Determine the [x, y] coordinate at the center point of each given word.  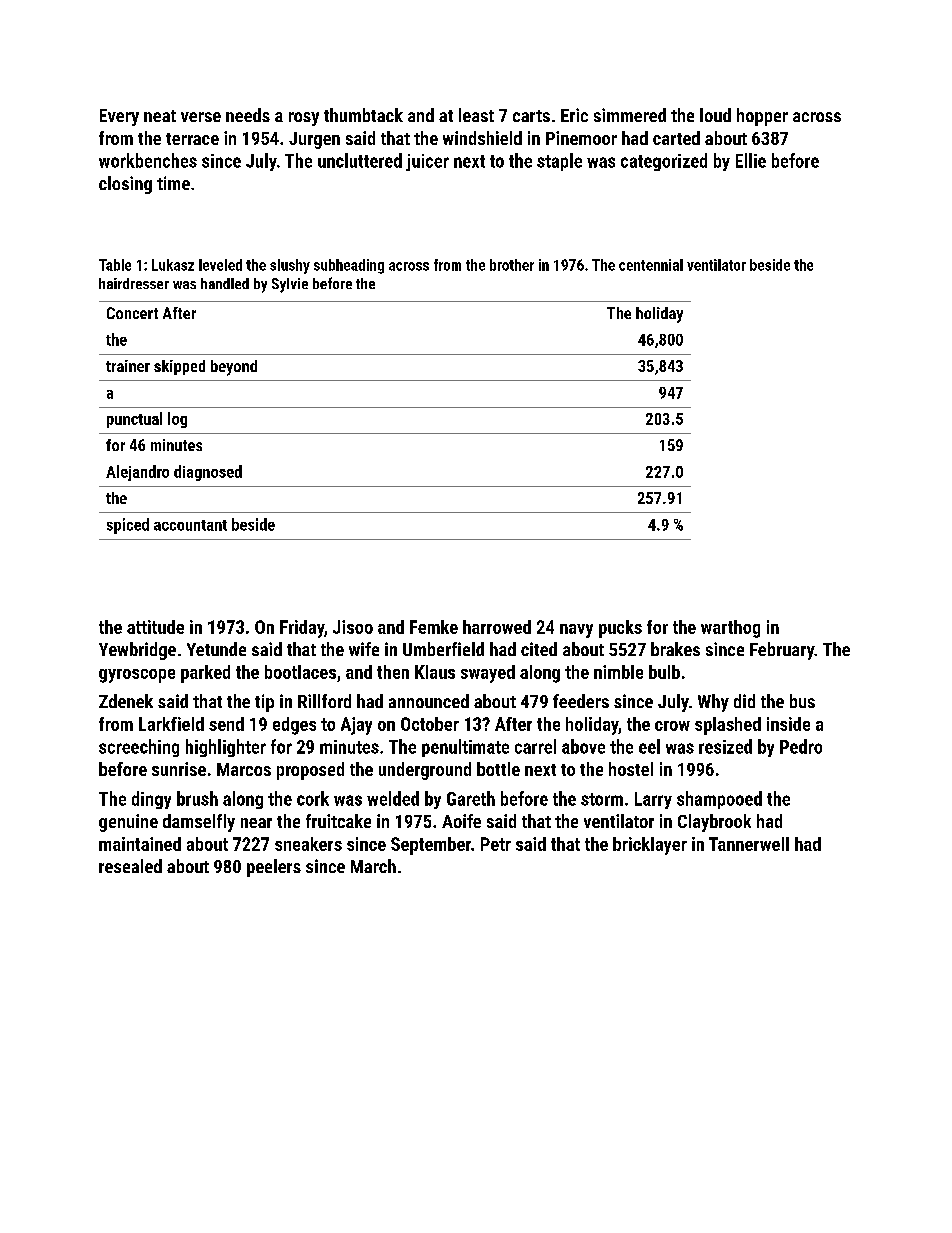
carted [676, 138]
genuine [128, 823]
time [173, 183]
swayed [488, 674]
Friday [302, 629]
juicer [427, 162]
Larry [653, 800]
